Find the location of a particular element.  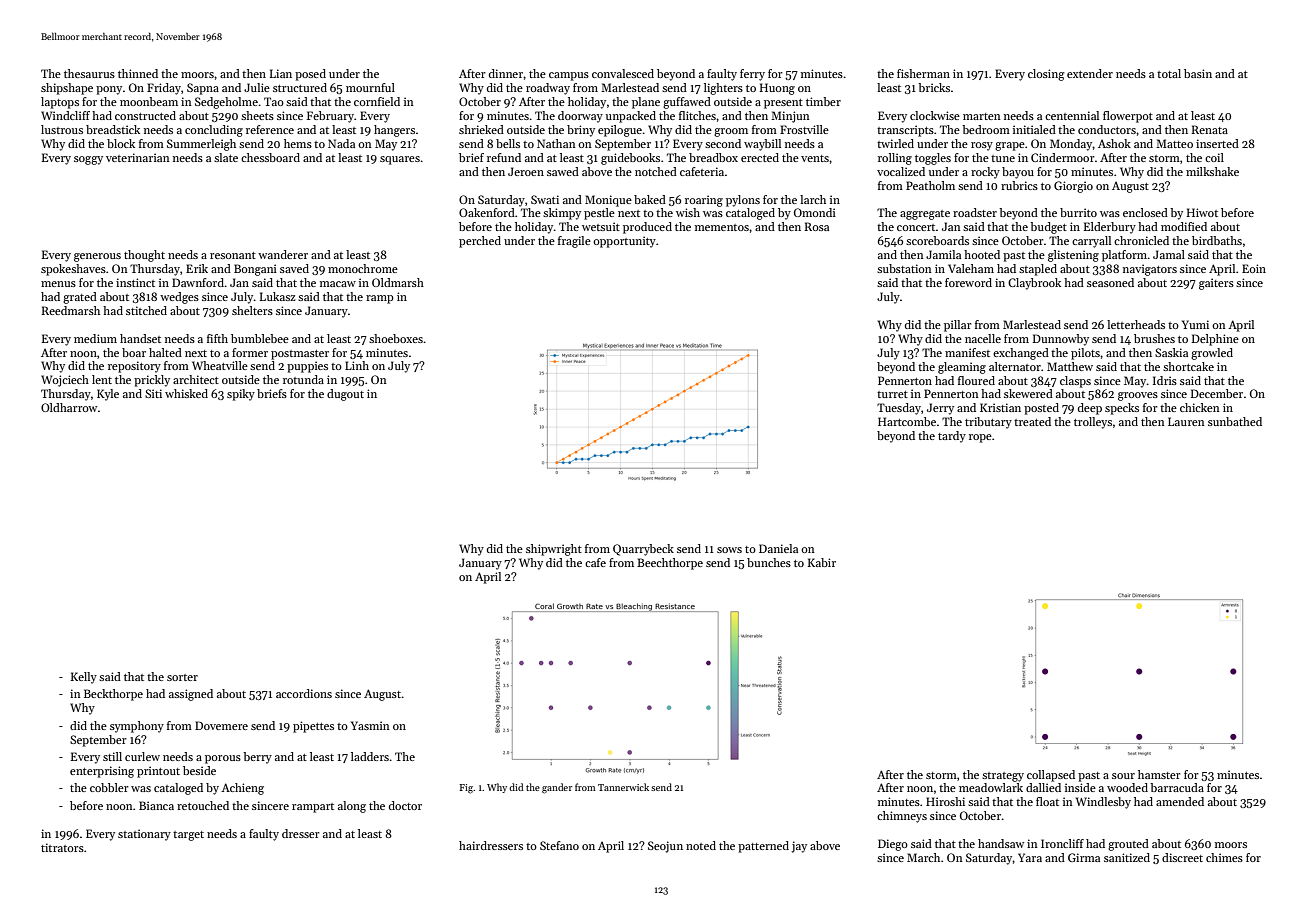

mementos is located at coordinates (722, 227).
